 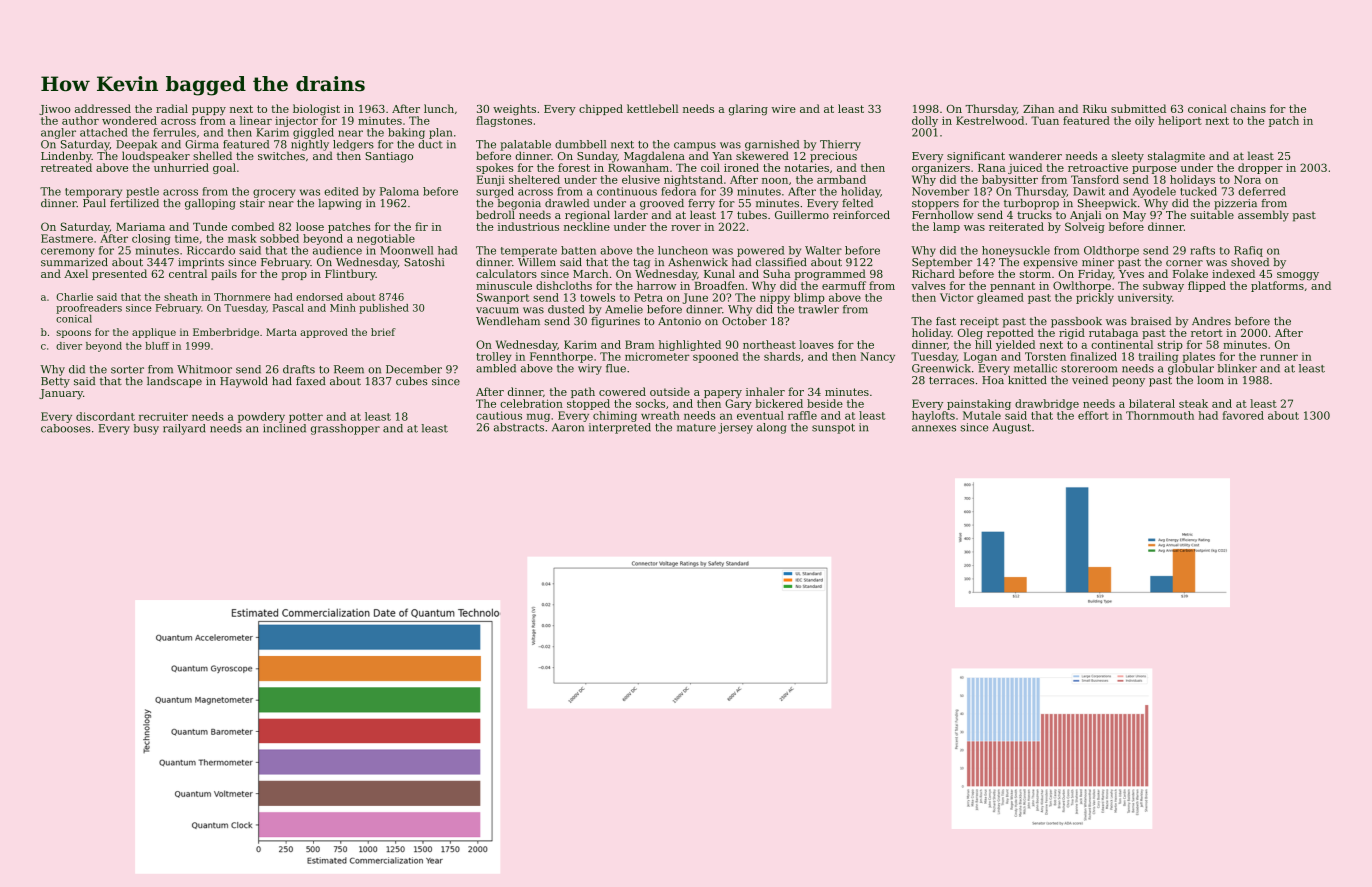 I want to click on wire, so click(x=783, y=109).
